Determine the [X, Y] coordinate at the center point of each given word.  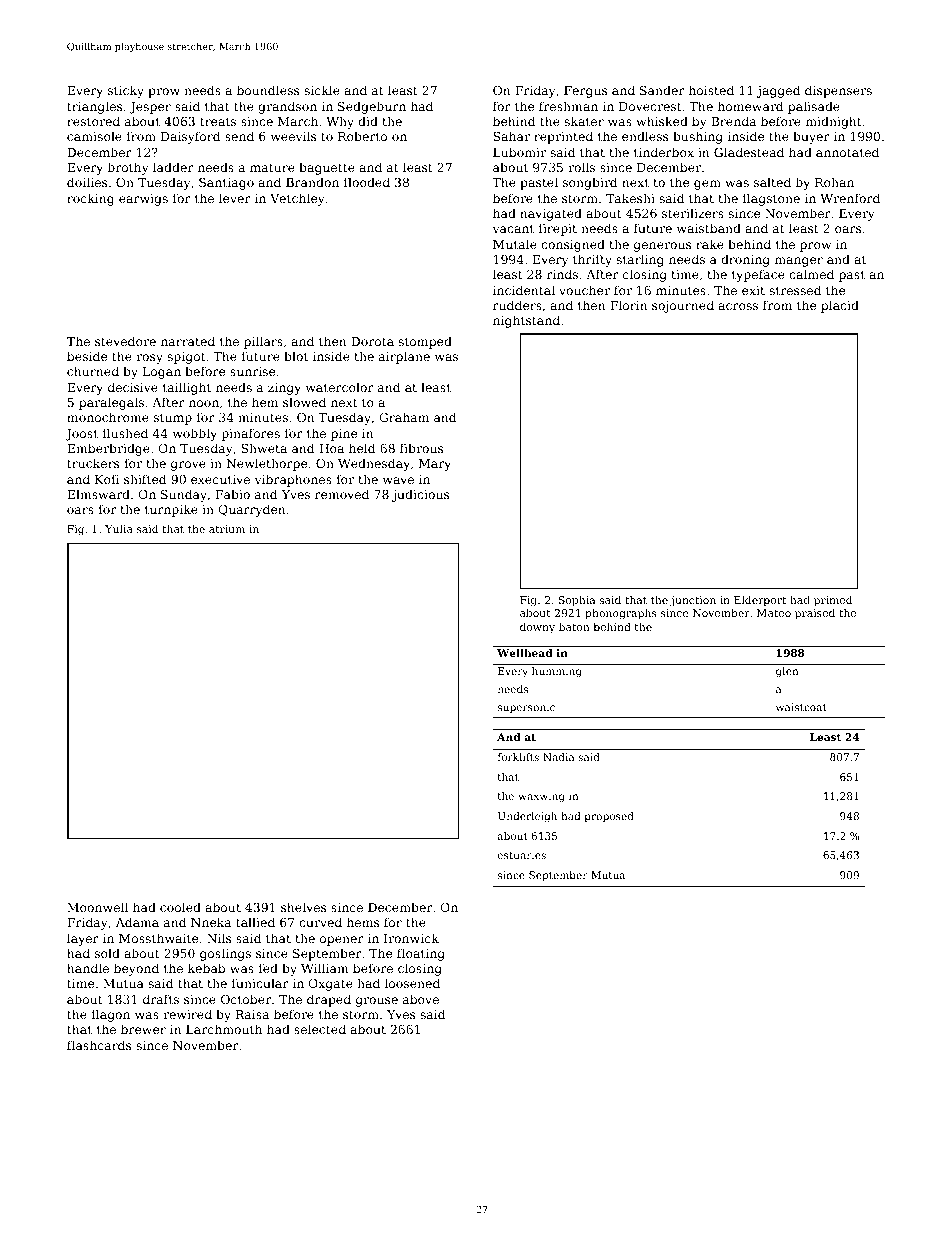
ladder [173, 167]
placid [840, 306]
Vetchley [297, 199]
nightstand [526, 321]
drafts [161, 999]
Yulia [119, 529]
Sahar [511, 136]
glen [787, 672]
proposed [609, 817]
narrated [188, 341]
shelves [303, 907]
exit [753, 290]
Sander [662, 90]
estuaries [522, 855]
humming [557, 672]
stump [173, 419]
